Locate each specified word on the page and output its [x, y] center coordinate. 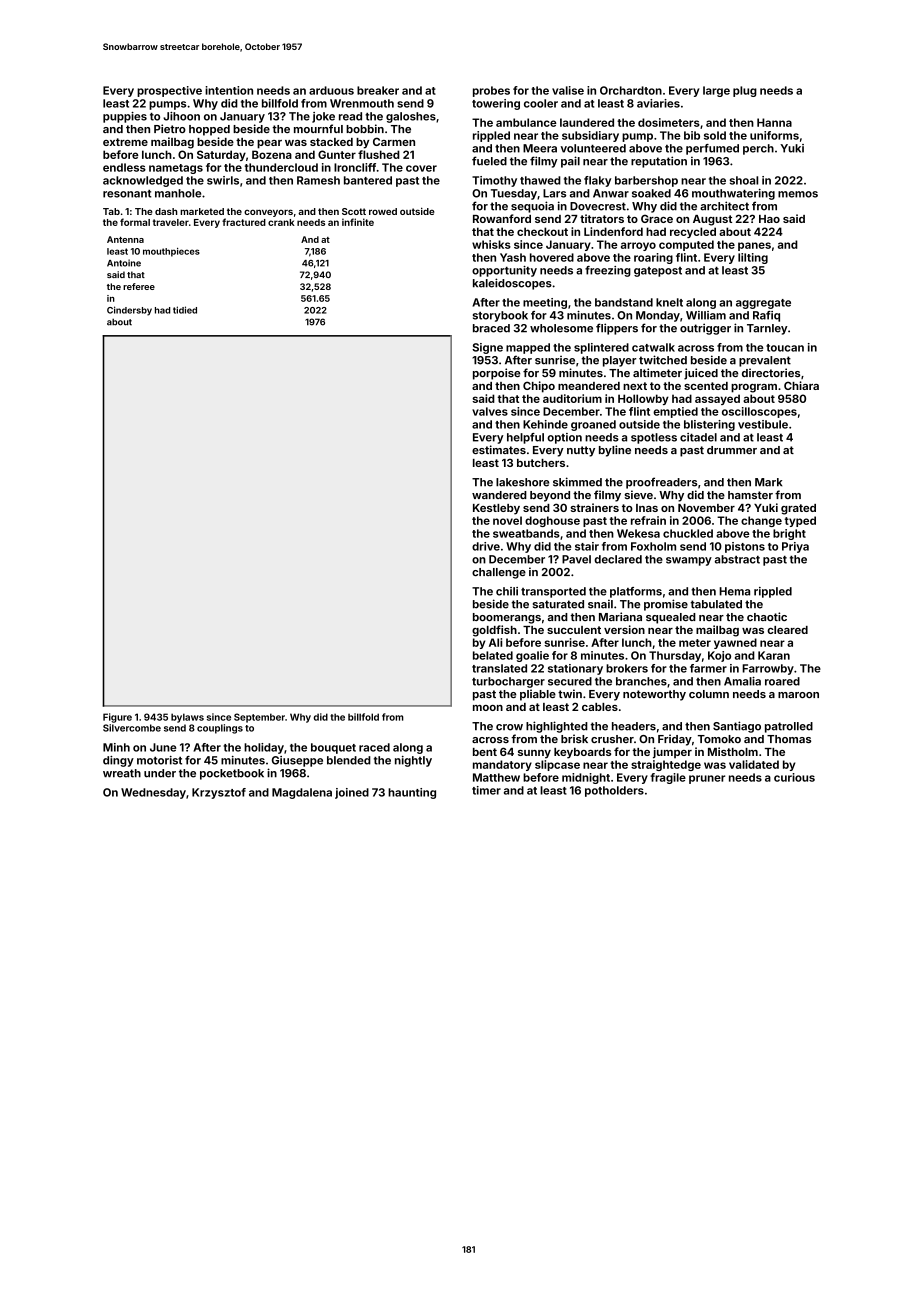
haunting [412, 793]
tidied [185, 310]
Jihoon [181, 116]
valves [490, 411]
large [716, 91]
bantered [368, 180]
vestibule [763, 424]
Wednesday [153, 793]
